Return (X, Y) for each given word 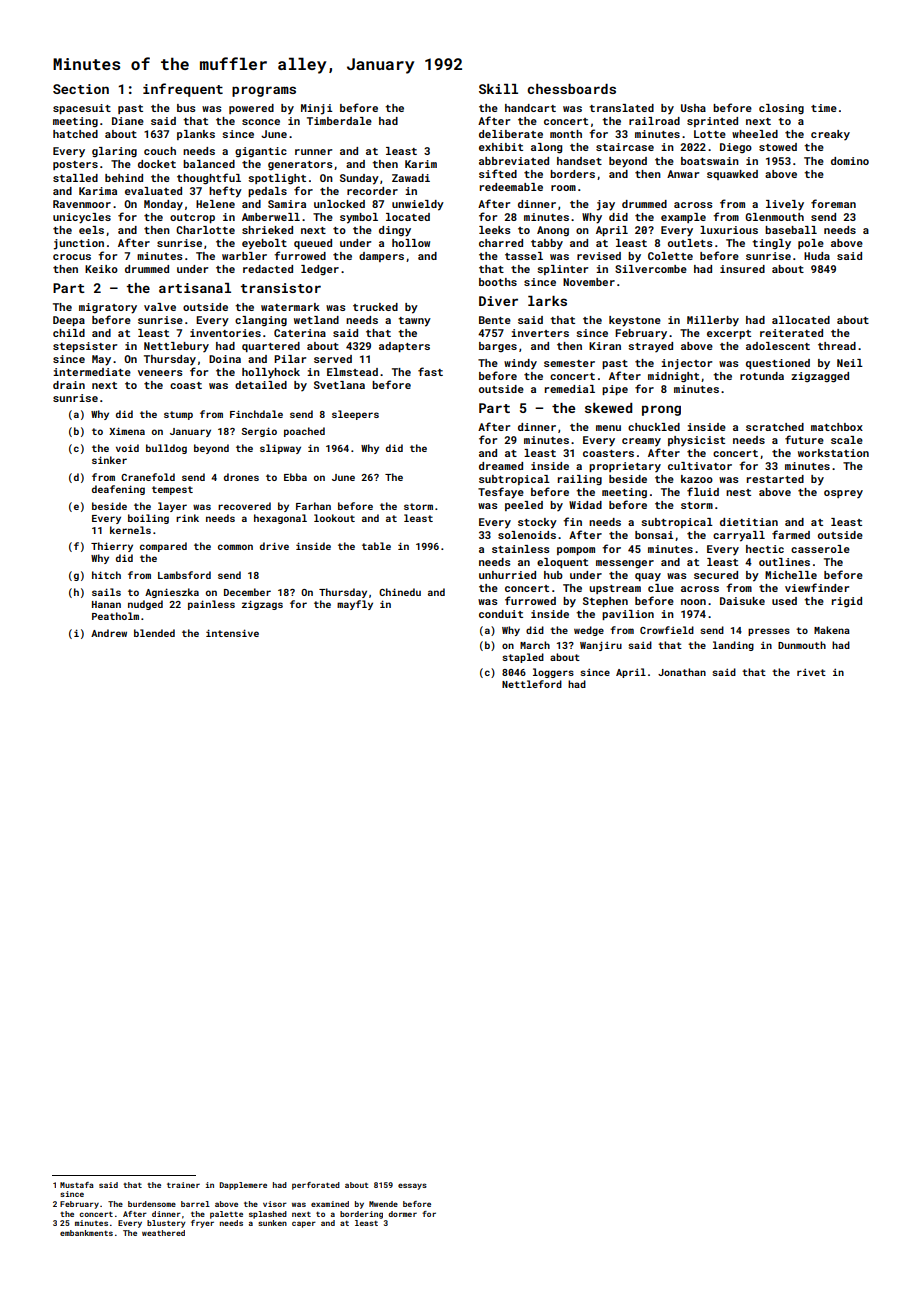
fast (430, 371)
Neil (850, 363)
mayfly (355, 605)
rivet (811, 672)
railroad (654, 121)
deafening (118, 490)
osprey (843, 494)
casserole (820, 549)
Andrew (109, 633)
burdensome (152, 1204)
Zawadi (411, 178)
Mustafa (77, 1185)
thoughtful (209, 179)
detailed (261, 385)
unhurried (507, 575)
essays (412, 1186)
